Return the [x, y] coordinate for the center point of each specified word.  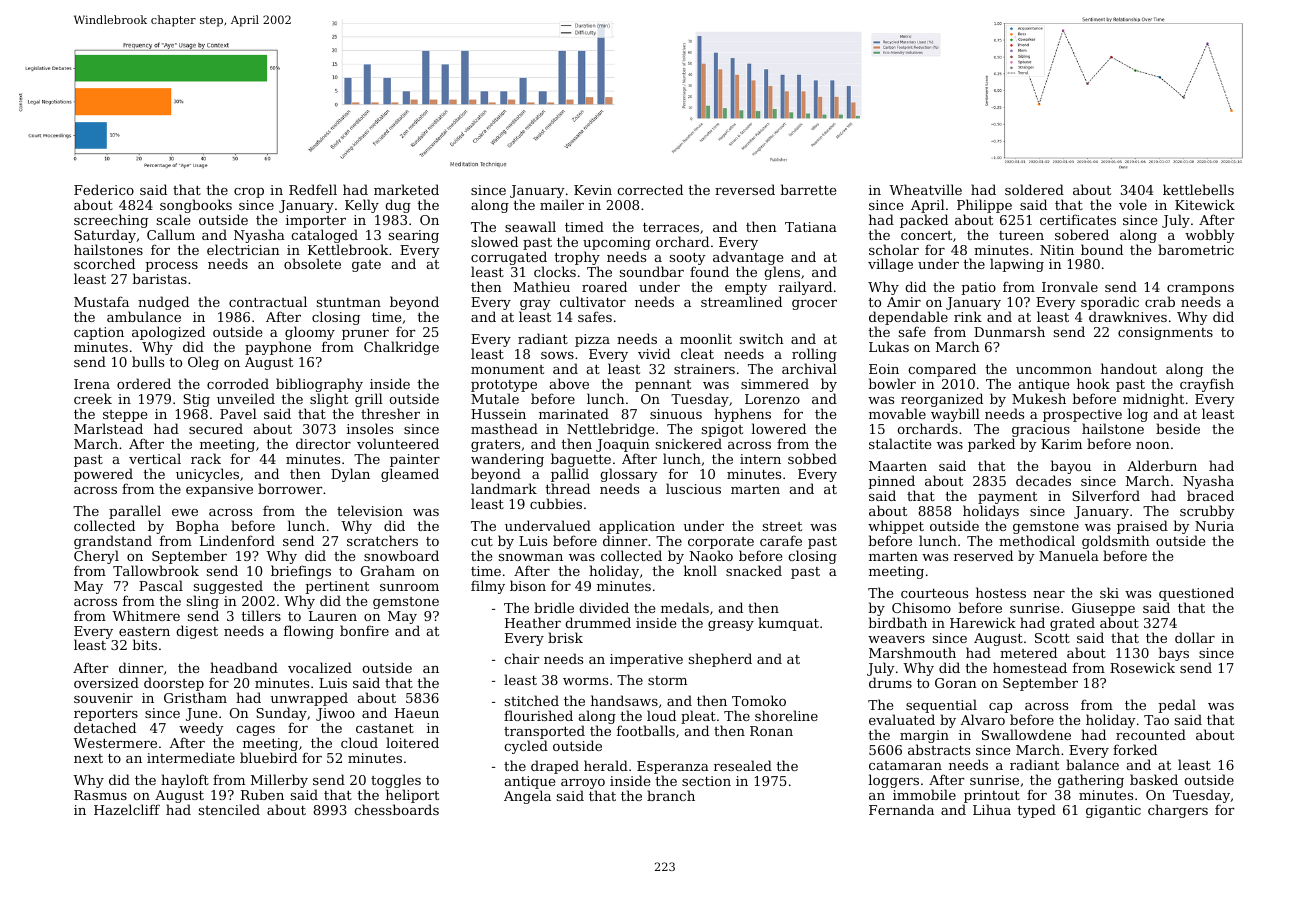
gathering [1091, 781]
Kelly [362, 206]
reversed [745, 189]
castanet [385, 728]
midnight [1153, 400]
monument [507, 369]
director [323, 443]
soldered [1034, 189]
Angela [527, 797]
